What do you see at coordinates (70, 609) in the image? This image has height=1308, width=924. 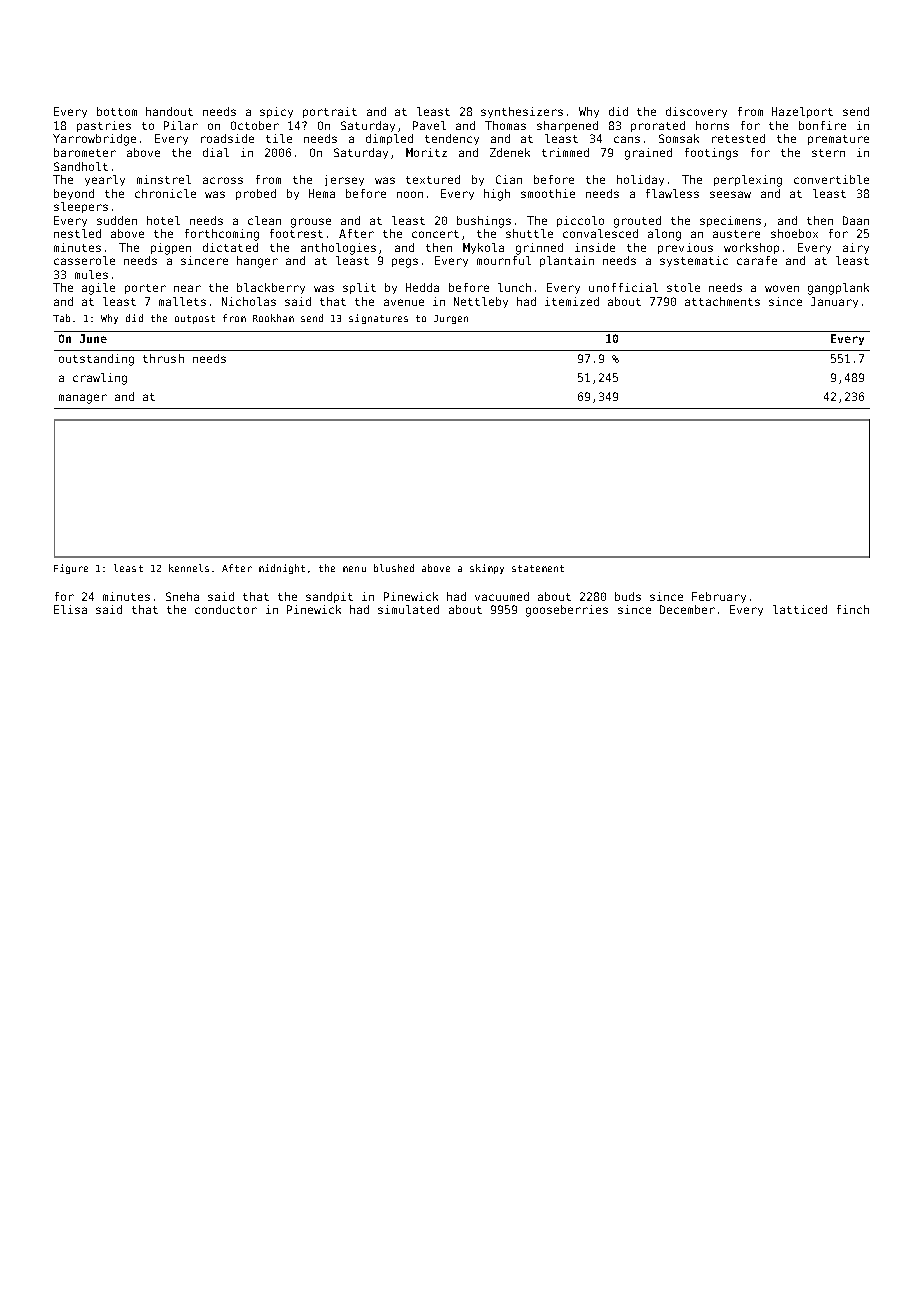 I see `Elisa` at bounding box center [70, 609].
